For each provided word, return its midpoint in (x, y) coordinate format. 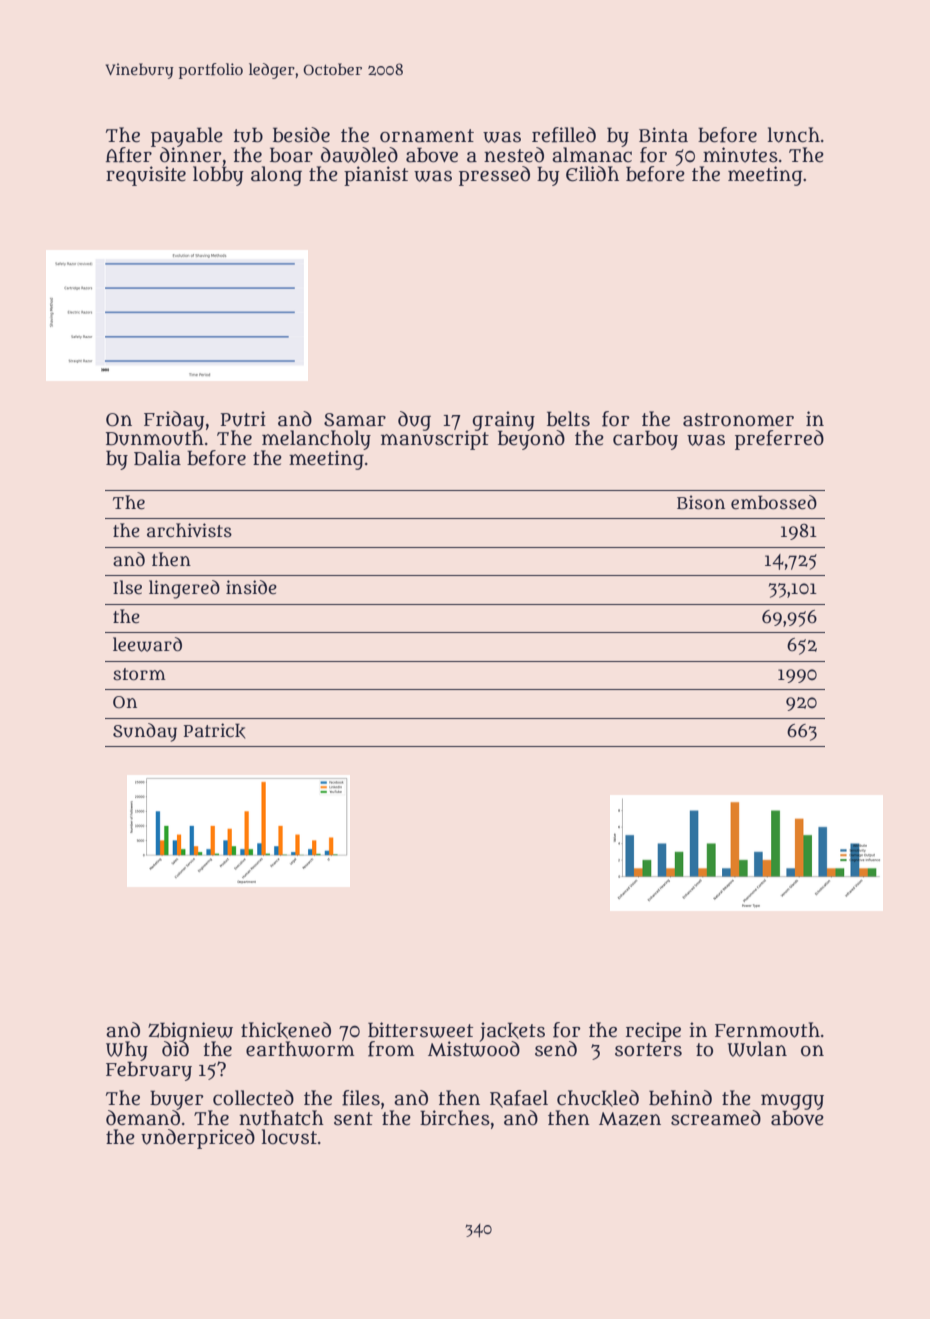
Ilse (127, 587)
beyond (531, 440)
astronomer (738, 420)
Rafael (519, 1099)
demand (143, 1118)
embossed (774, 502)
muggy (792, 1102)
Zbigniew (190, 1031)
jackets (512, 1031)
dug (414, 421)
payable (187, 137)
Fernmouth (767, 1030)
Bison (701, 502)
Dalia (157, 458)
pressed (494, 176)
